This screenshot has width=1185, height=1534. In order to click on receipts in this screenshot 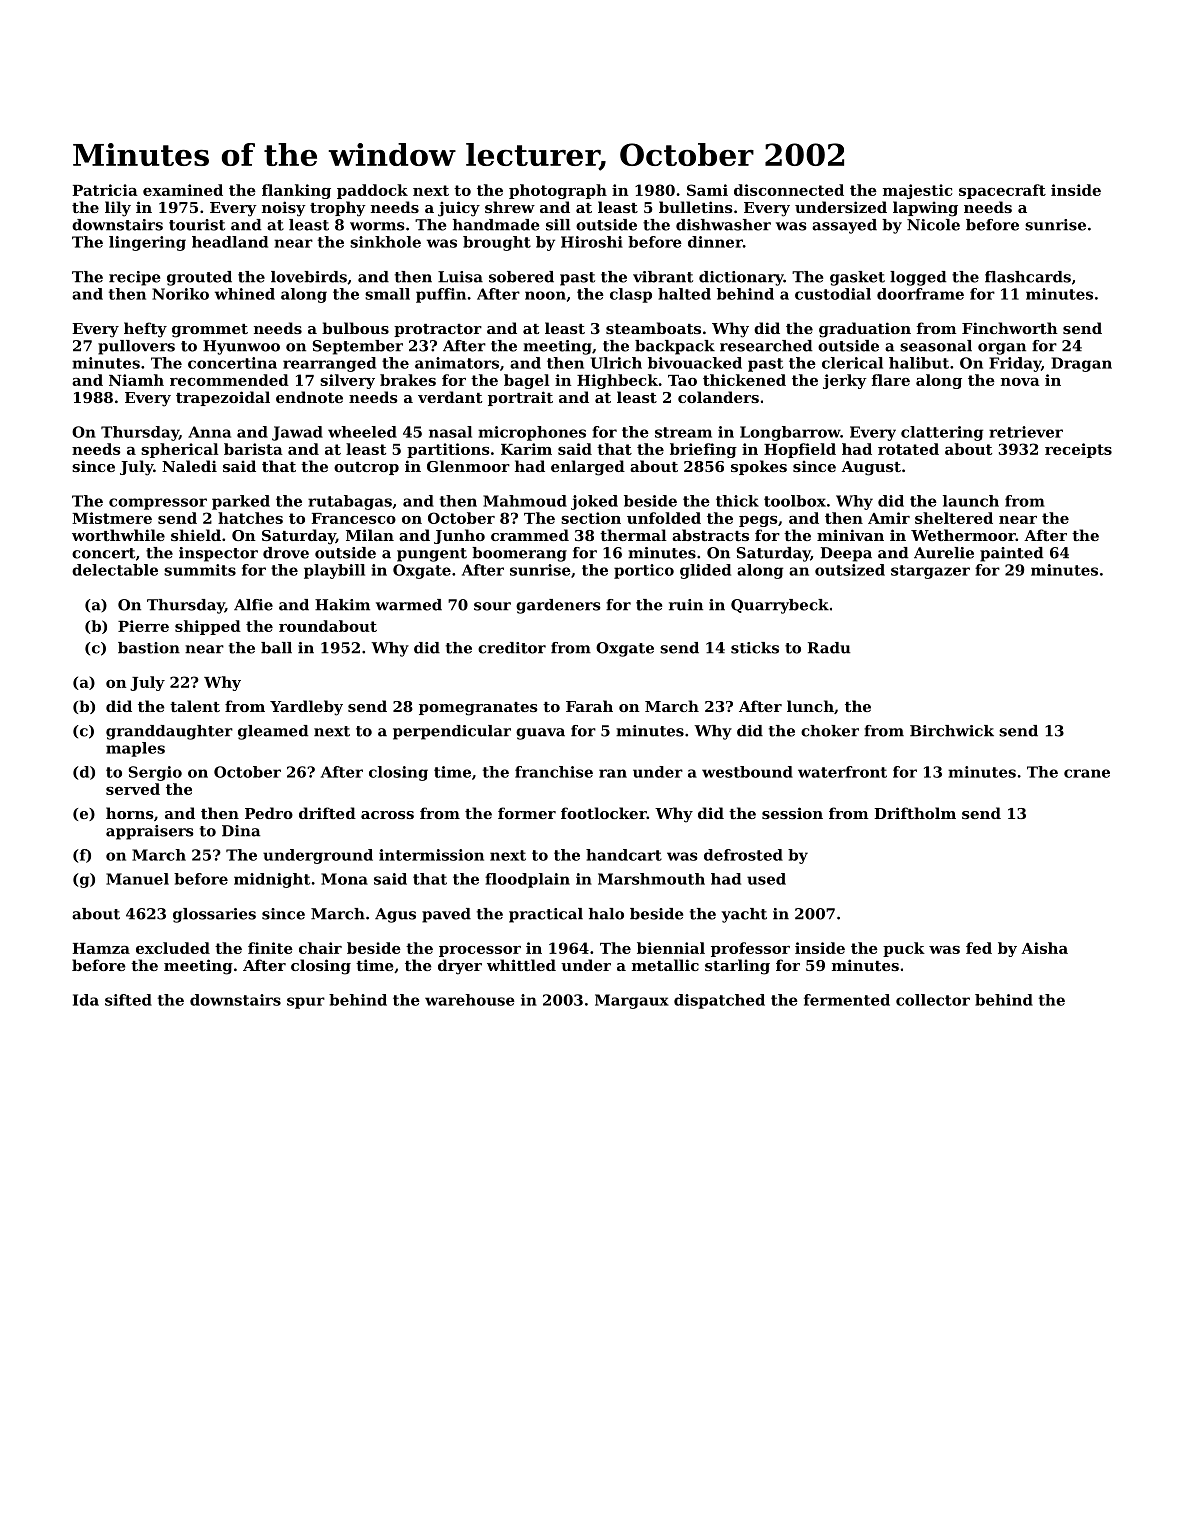, I will do `click(1078, 450)`.
